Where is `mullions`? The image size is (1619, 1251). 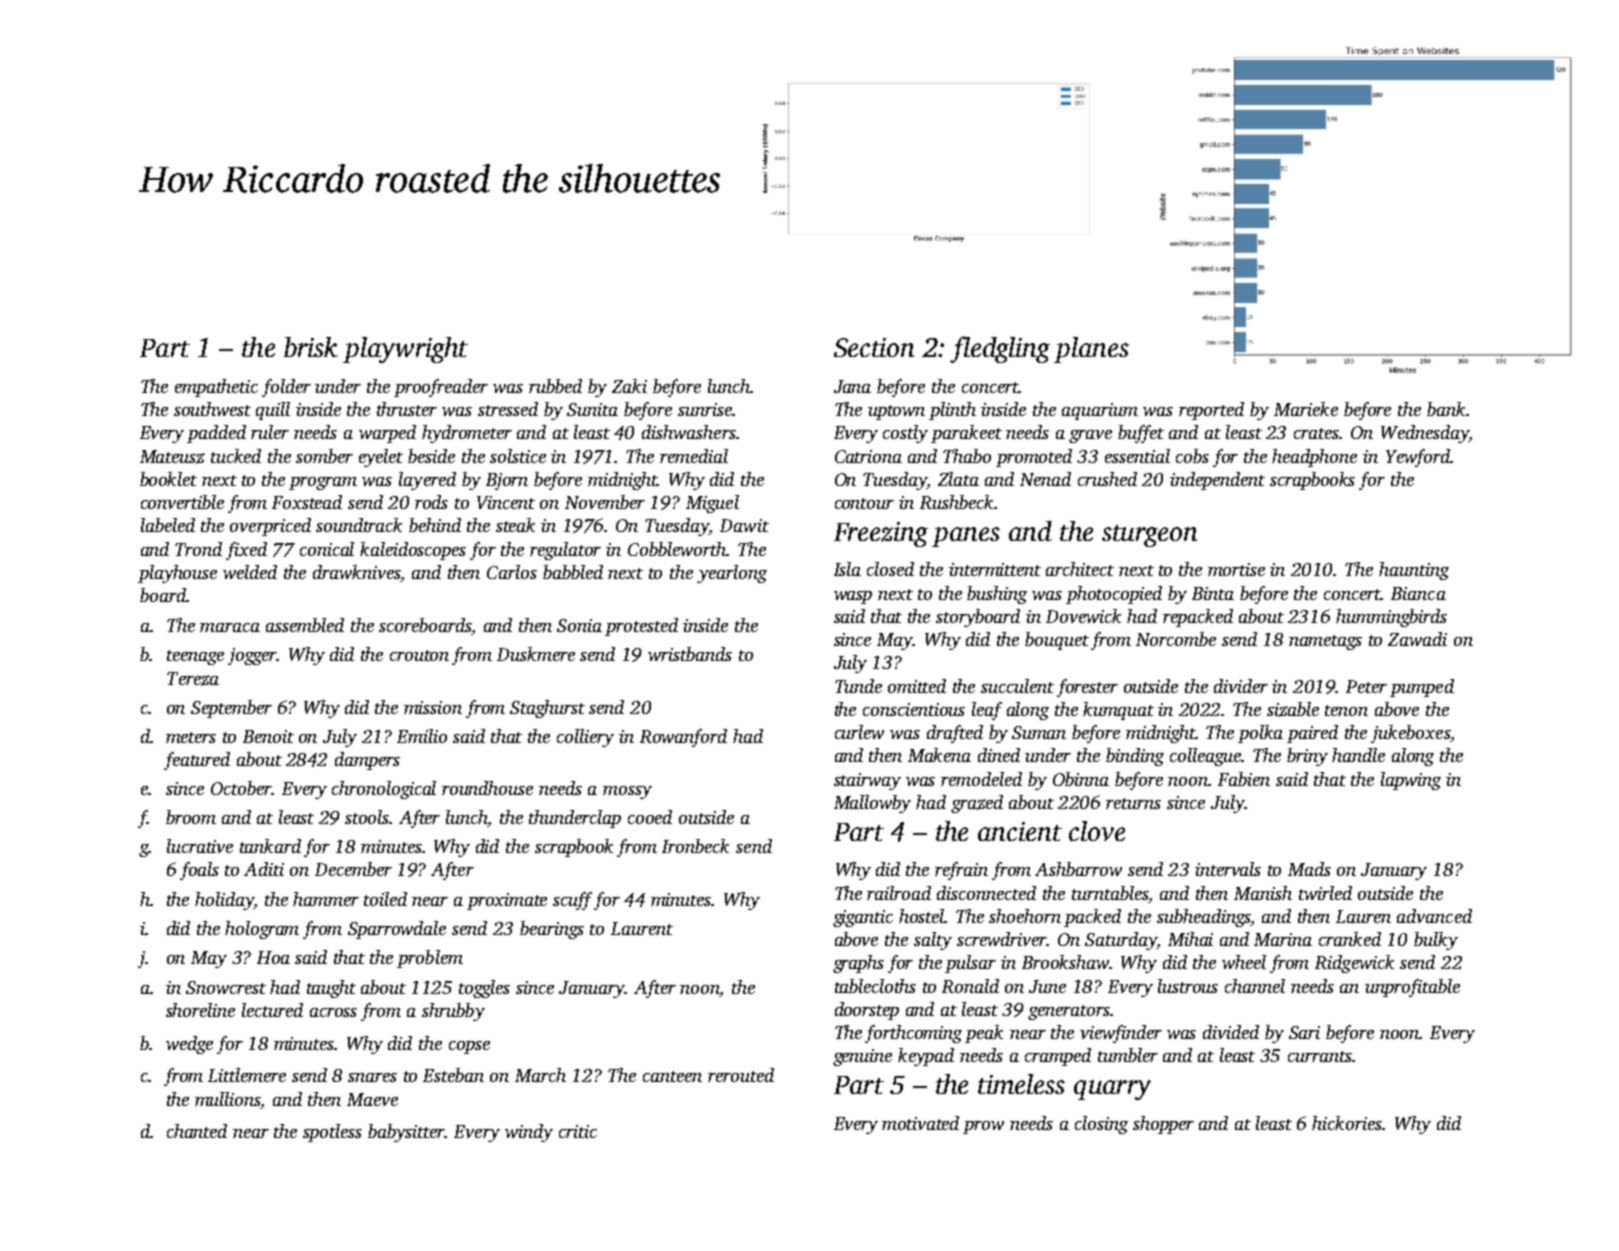
mullions is located at coordinates (228, 1099).
